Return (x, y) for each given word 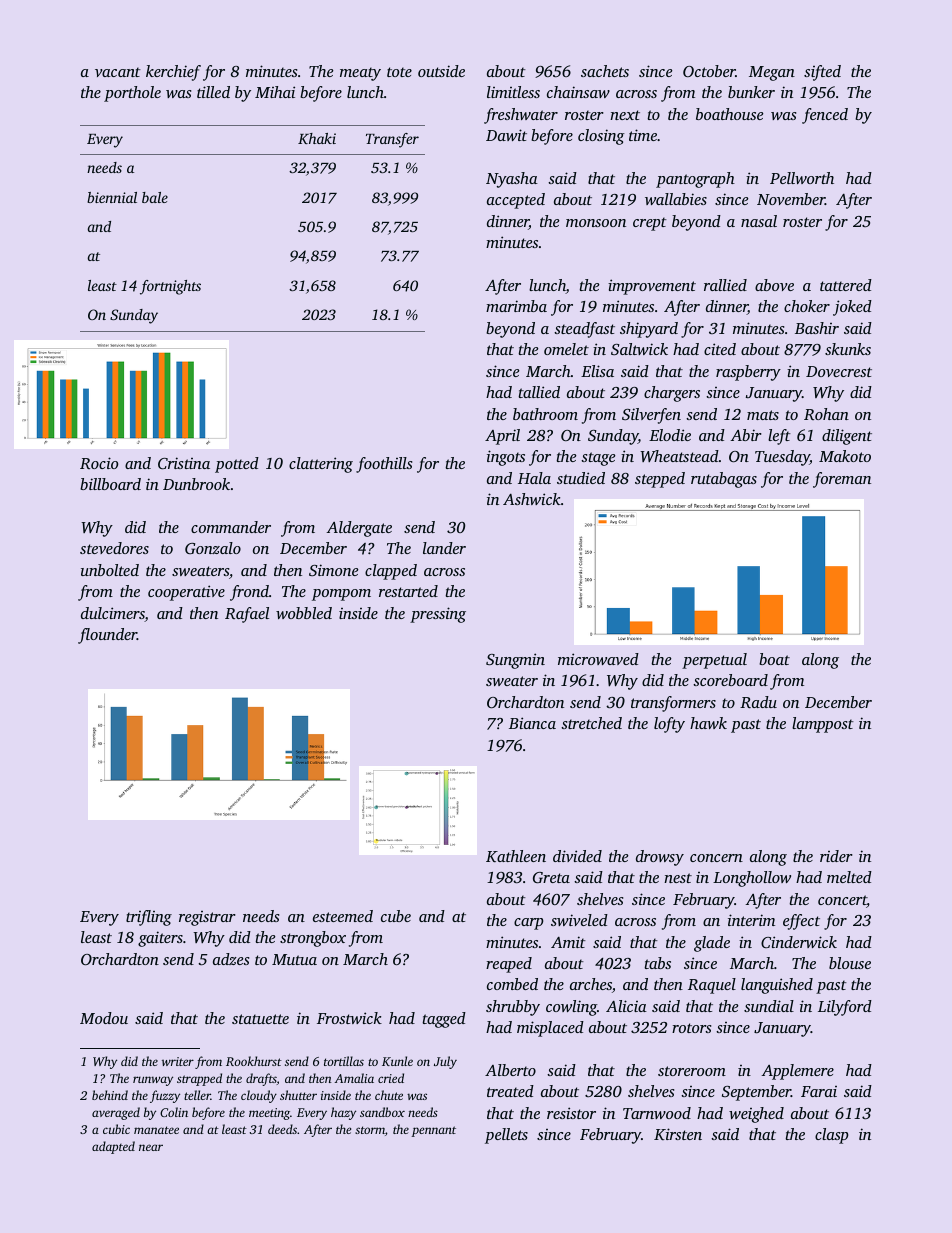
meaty (360, 74)
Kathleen (516, 856)
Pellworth (802, 178)
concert (842, 901)
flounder (107, 636)
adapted (113, 1147)
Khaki (317, 138)
